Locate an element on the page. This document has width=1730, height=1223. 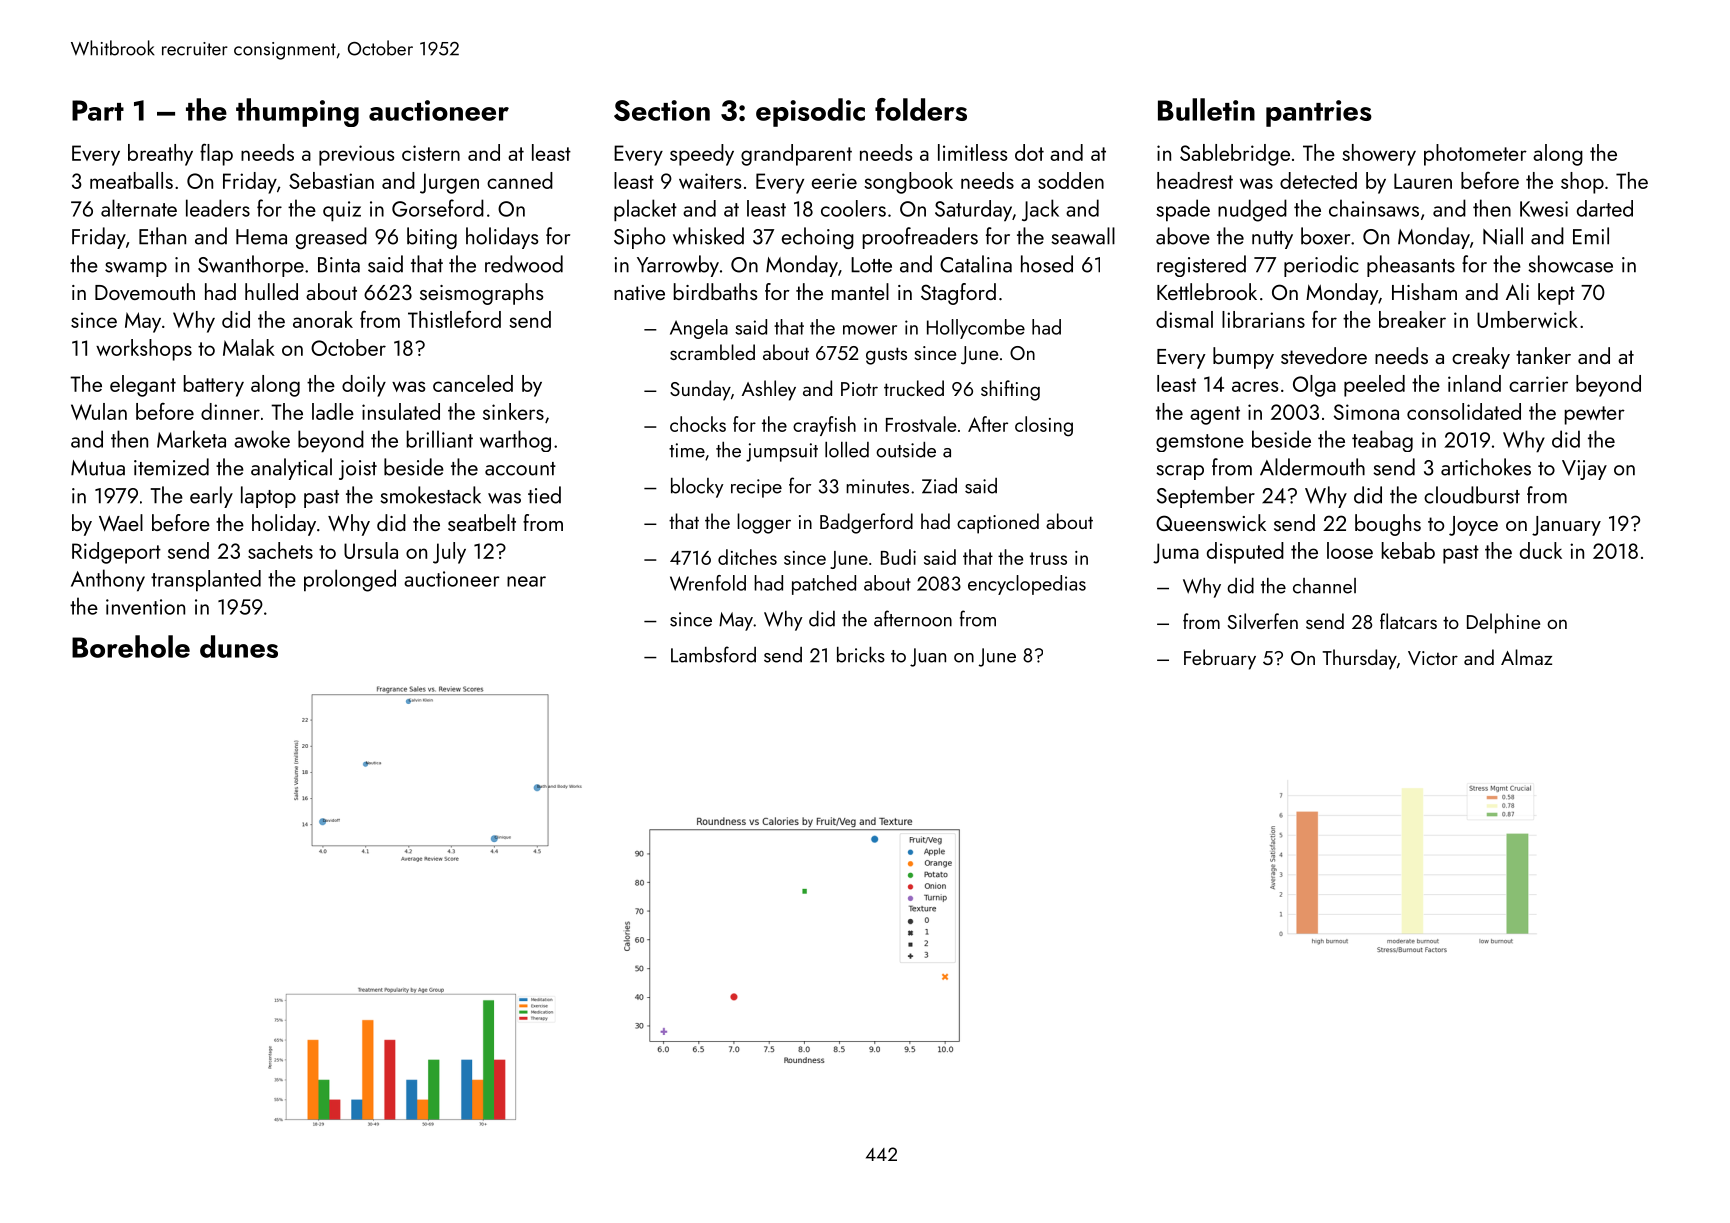
Lambsford is located at coordinates (713, 654).
